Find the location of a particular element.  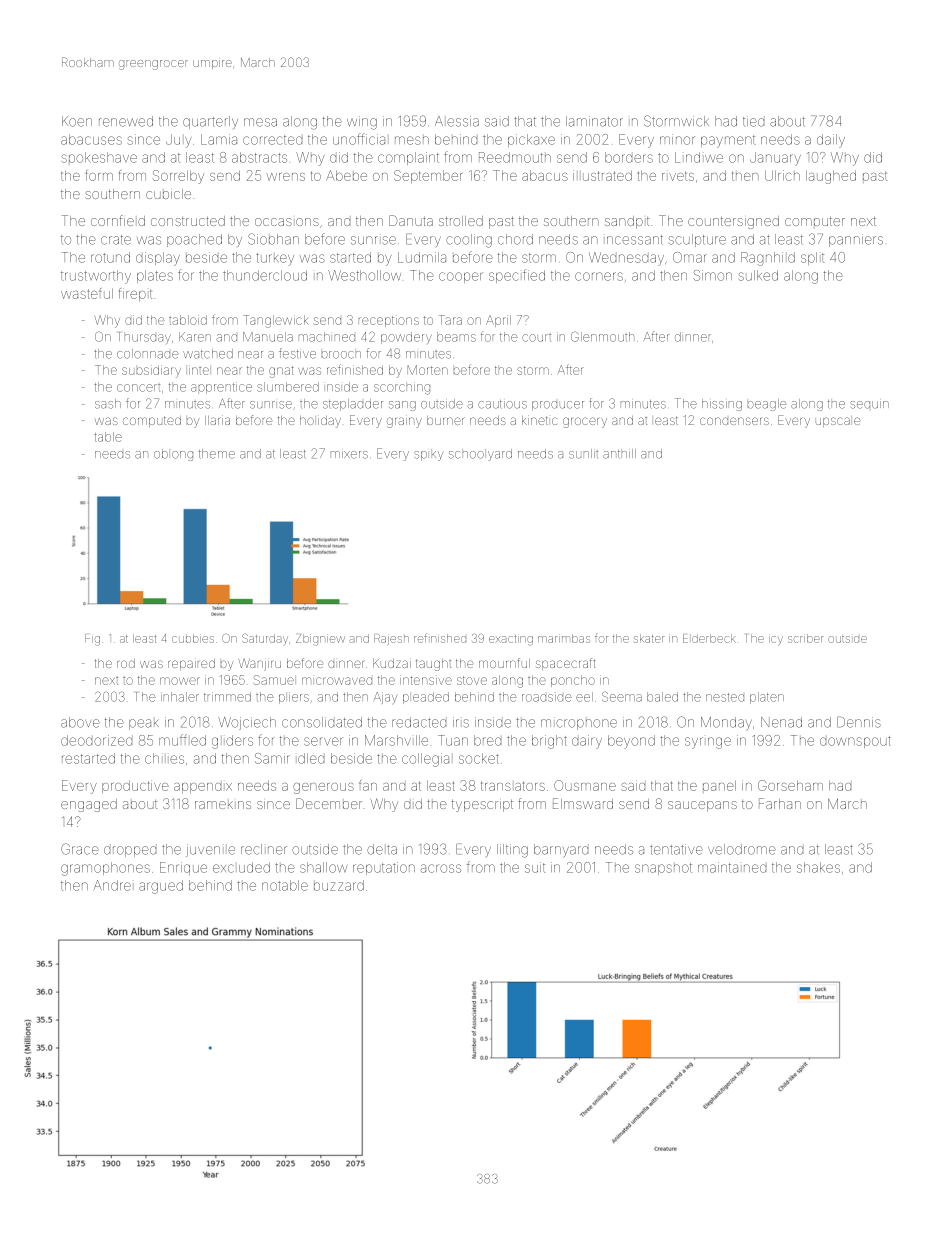

corners is located at coordinates (599, 276).
